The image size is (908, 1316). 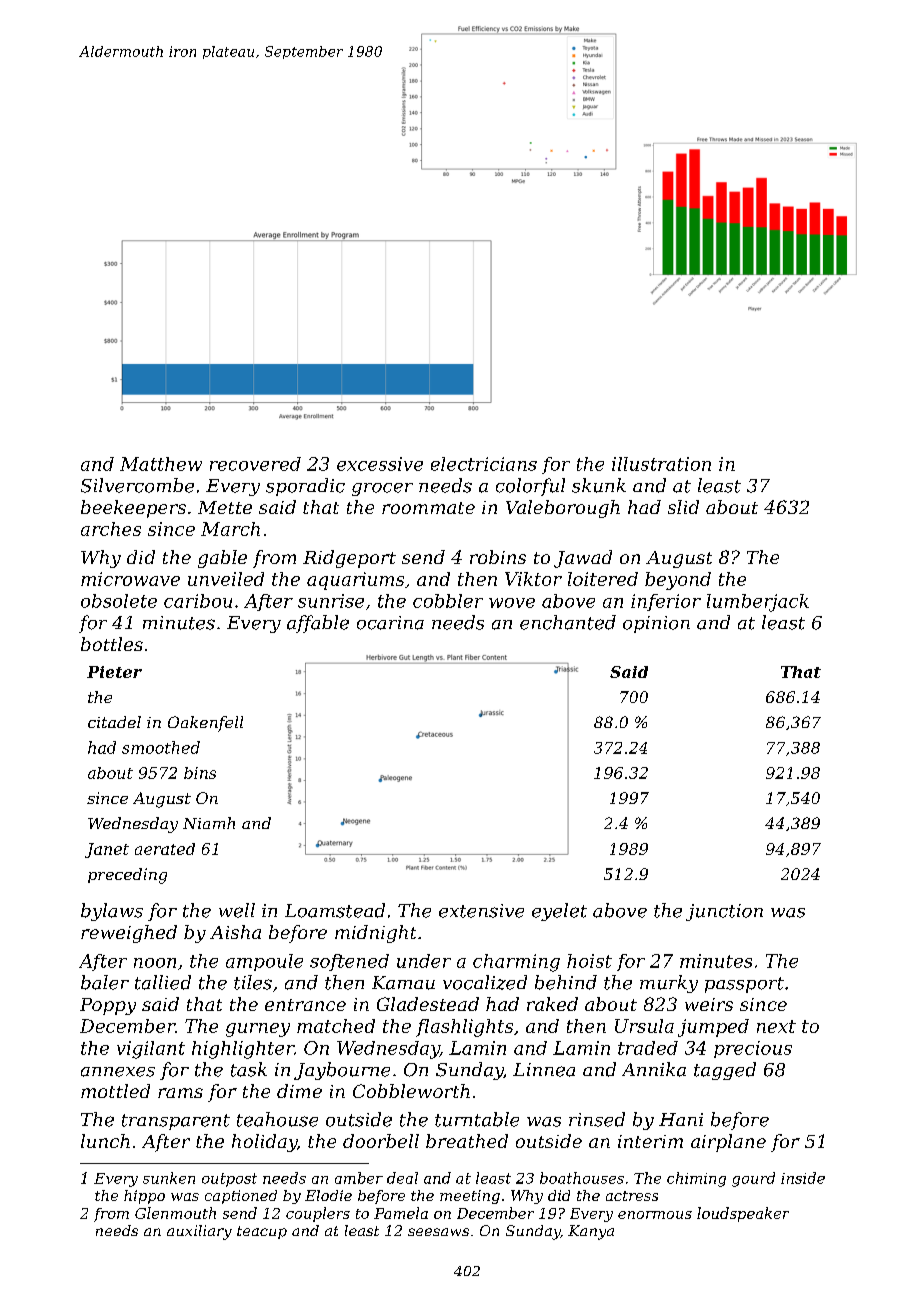 What do you see at coordinates (661, 464) in the page?
I see `illustration` at bounding box center [661, 464].
